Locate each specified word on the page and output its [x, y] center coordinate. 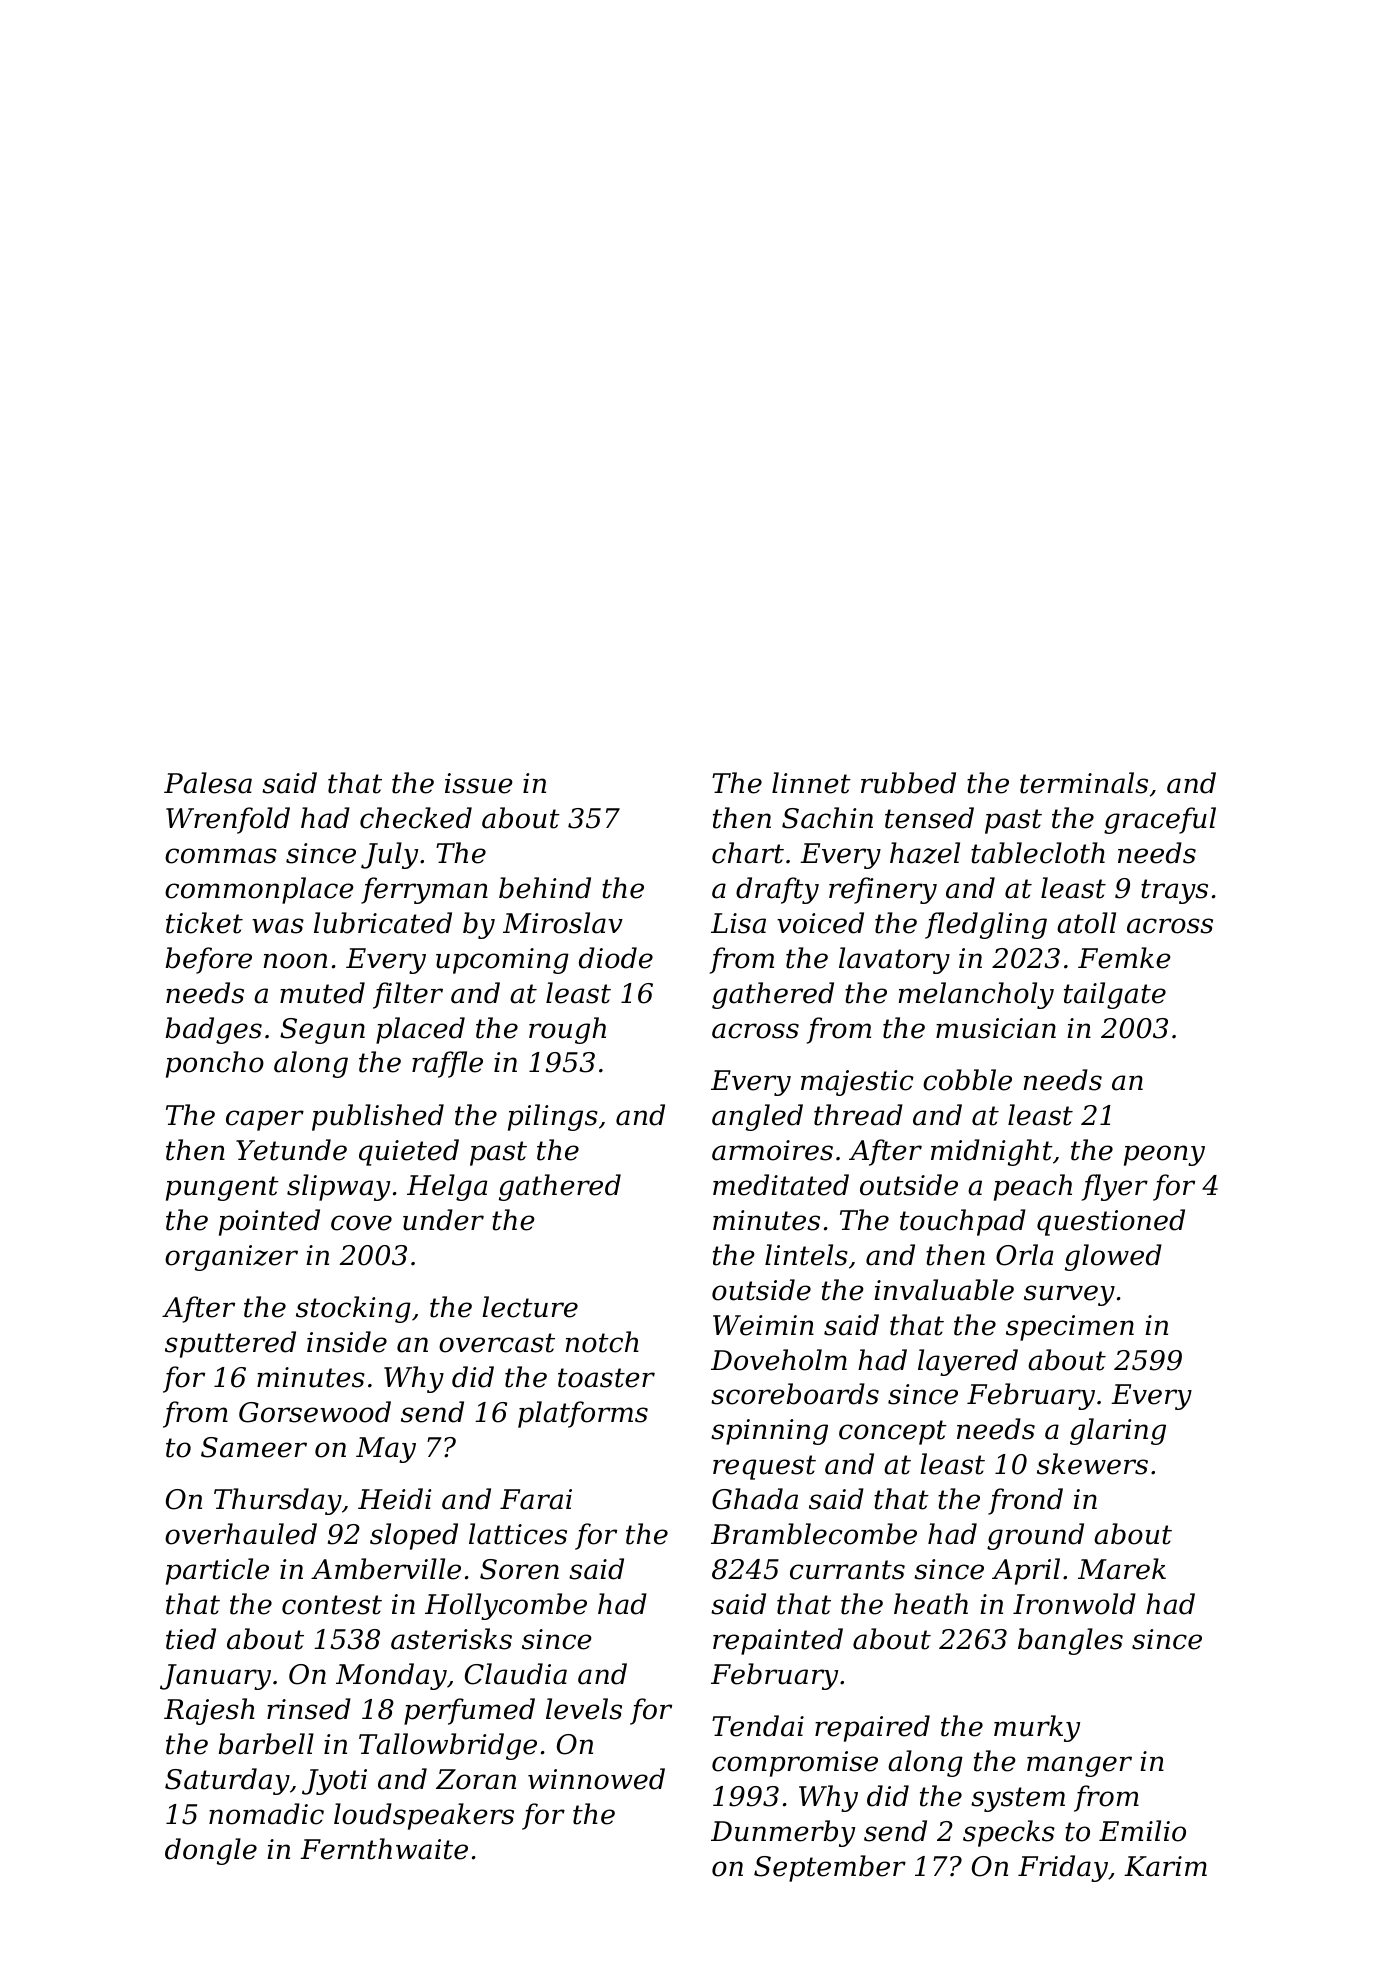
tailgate [1115, 995]
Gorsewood [315, 1412]
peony [1164, 1155]
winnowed [596, 1779]
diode [616, 958]
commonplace [259, 890]
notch [602, 1342]
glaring [1118, 1431]
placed [420, 1030]
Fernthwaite [384, 1849]
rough [567, 1030]
